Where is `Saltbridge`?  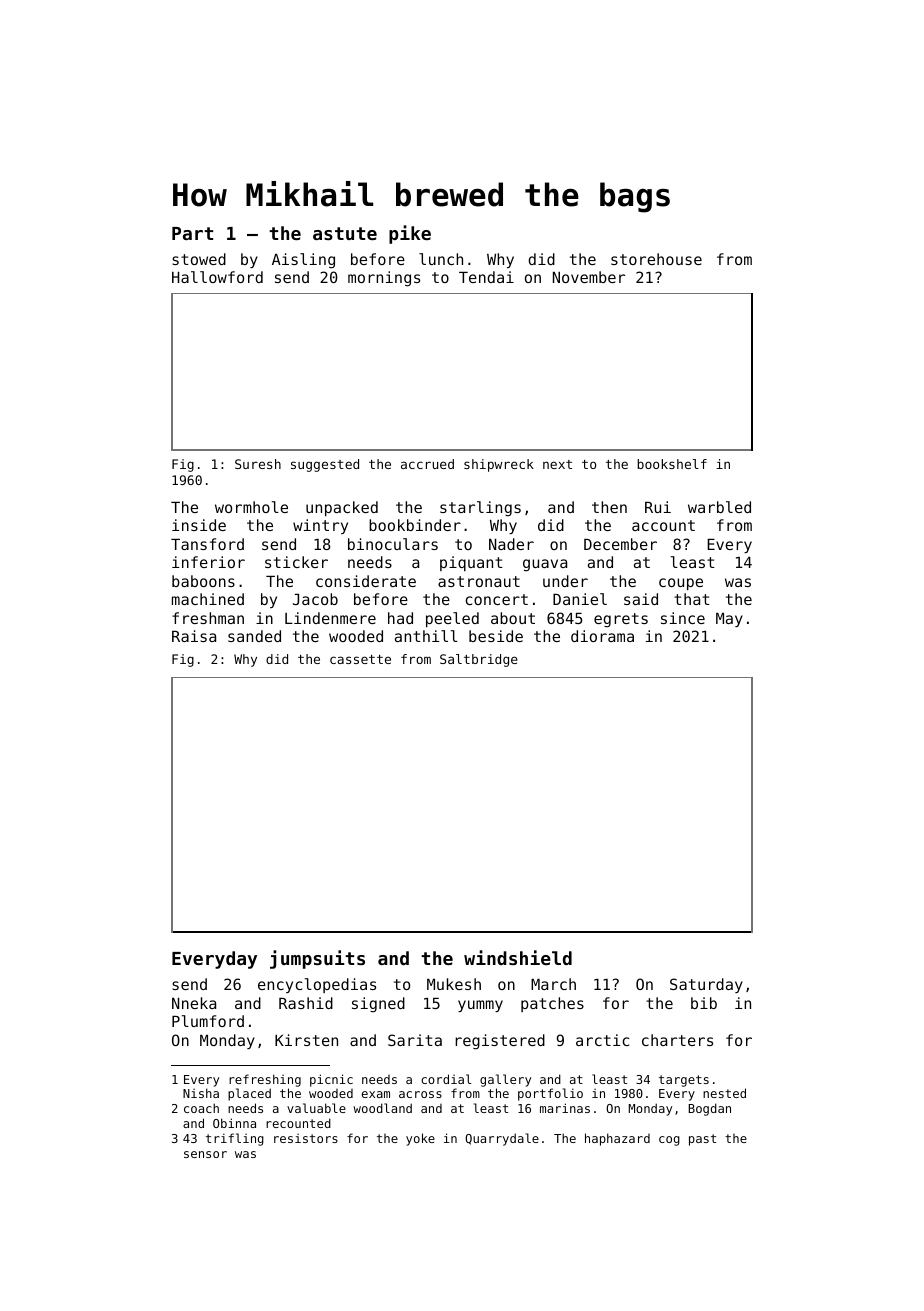
Saltbridge is located at coordinates (479, 660).
